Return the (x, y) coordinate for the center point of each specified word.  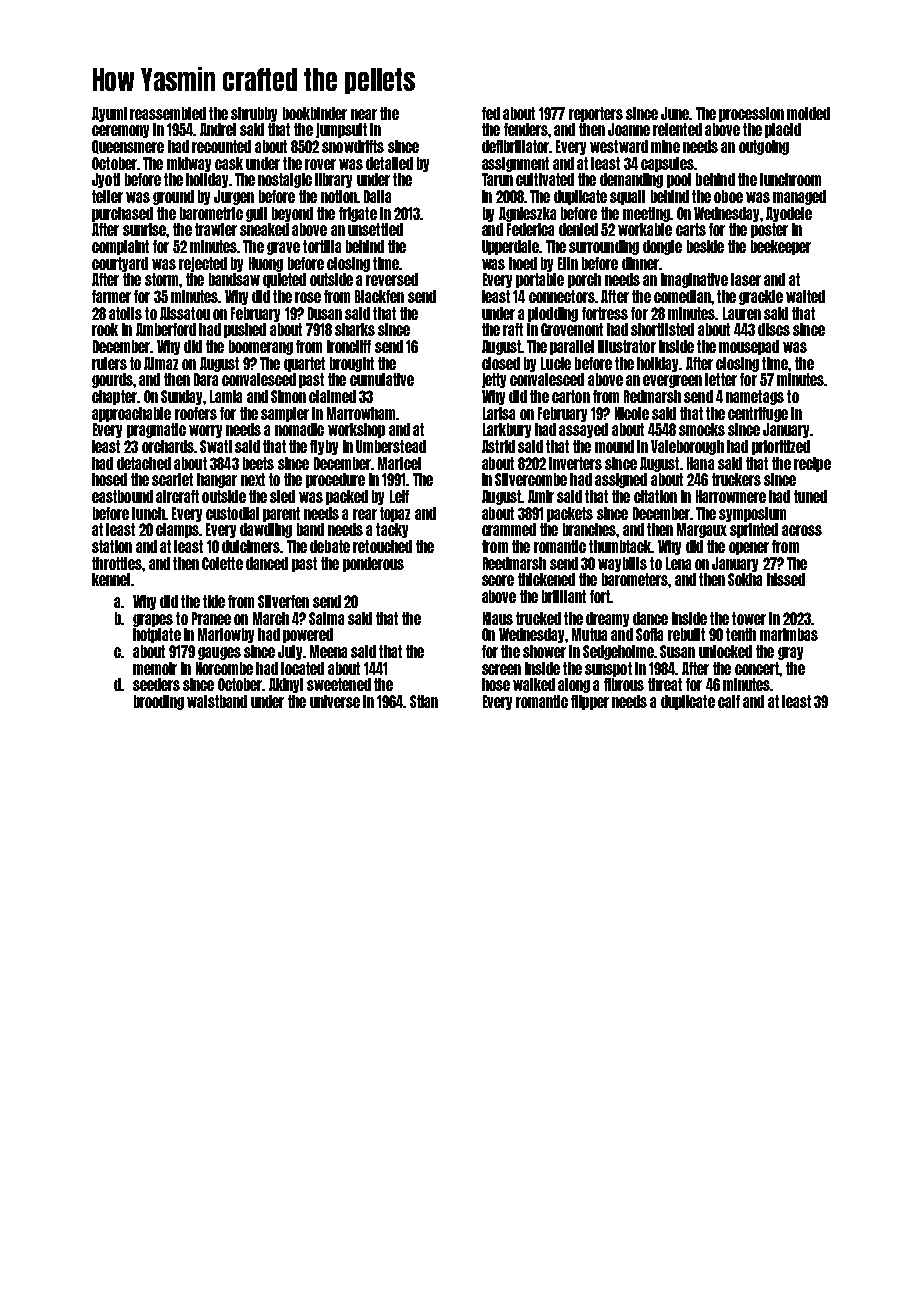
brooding (159, 702)
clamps (177, 530)
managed (799, 197)
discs (774, 329)
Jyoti (106, 180)
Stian (424, 701)
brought (352, 364)
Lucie (556, 363)
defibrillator (515, 146)
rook (105, 329)
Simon (288, 396)
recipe (812, 464)
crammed (509, 529)
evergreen (672, 381)
